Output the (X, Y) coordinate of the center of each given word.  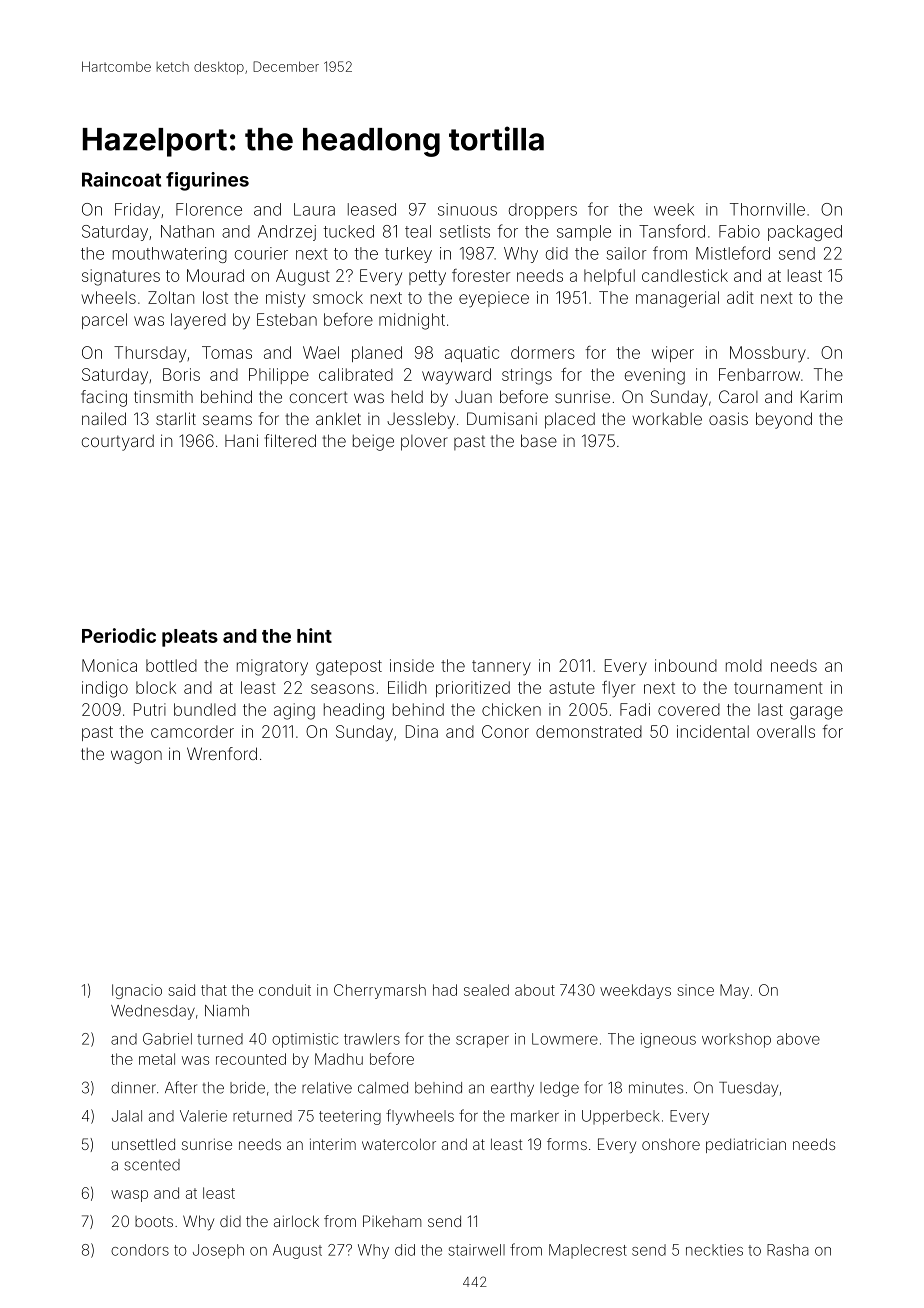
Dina (422, 731)
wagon (136, 757)
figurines (207, 181)
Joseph (218, 1251)
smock (338, 297)
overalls (786, 731)
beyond (784, 420)
